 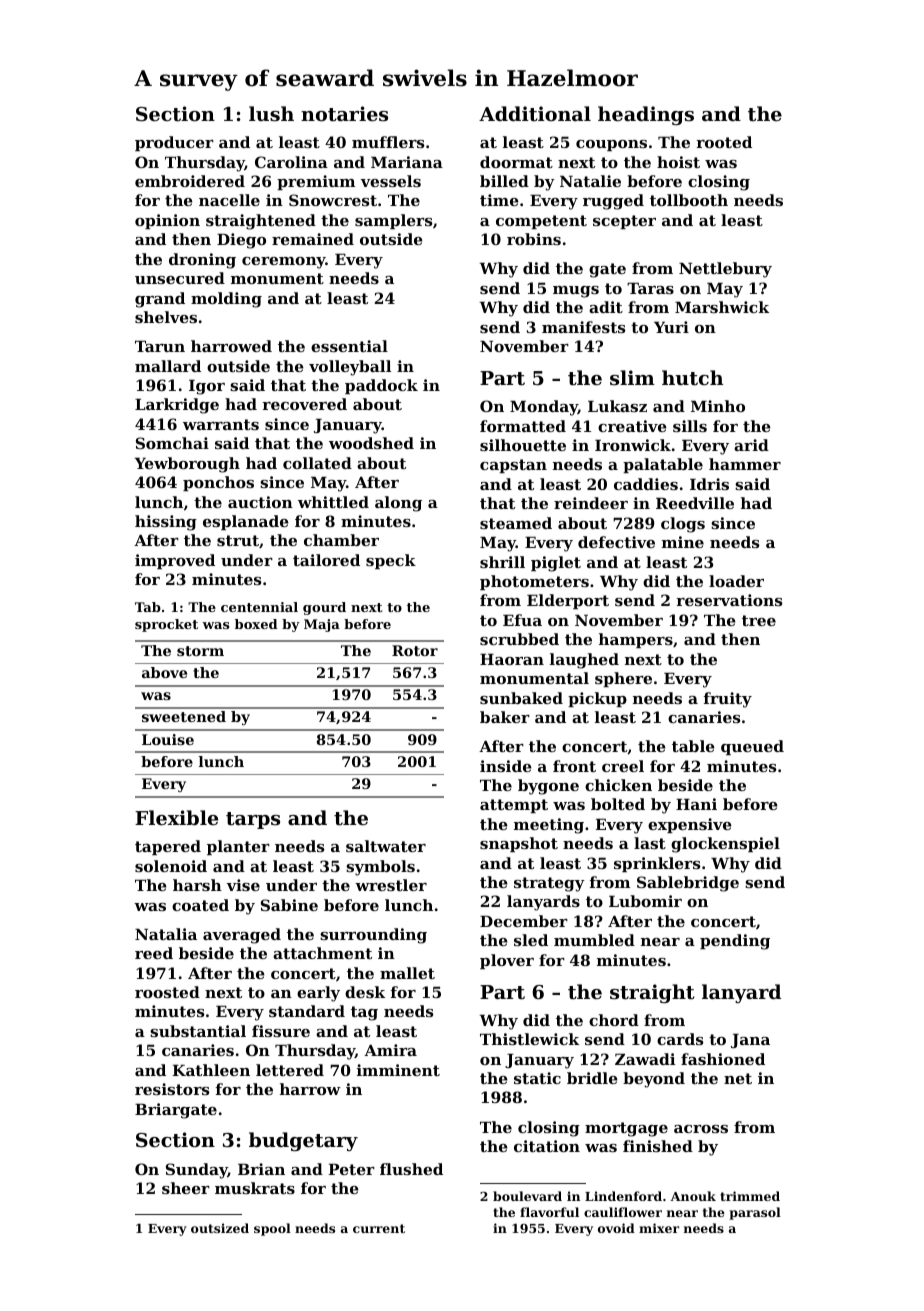 I want to click on defective, so click(x=616, y=542).
